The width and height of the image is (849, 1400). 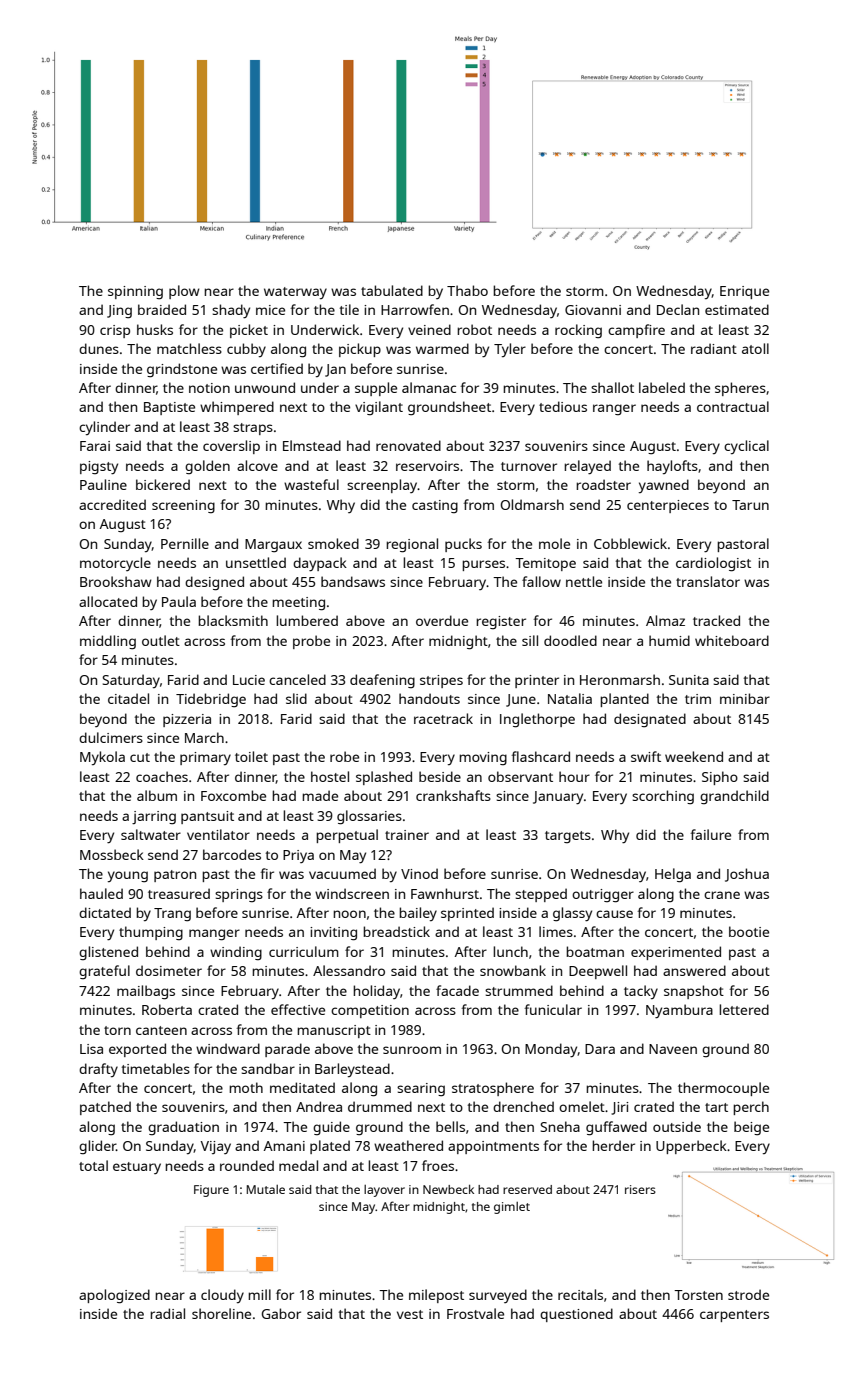 What do you see at coordinates (214, 935) in the image?
I see `manger` at bounding box center [214, 935].
